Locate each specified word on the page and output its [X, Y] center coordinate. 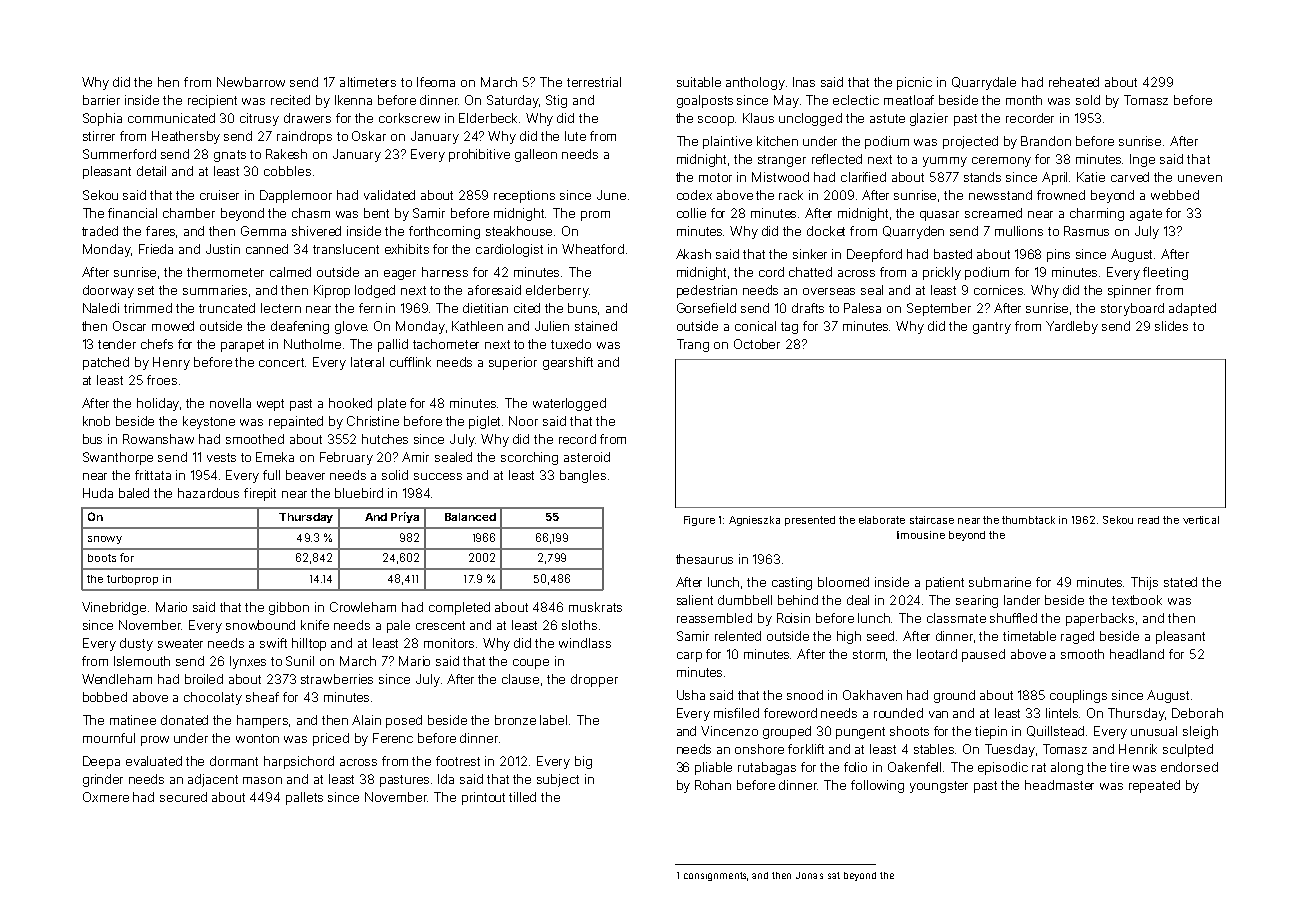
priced [331, 739]
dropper [594, 680]
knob [96, 421]
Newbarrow [251, 82]
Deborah [1197, 713]
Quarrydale [984, 83]
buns [582, 308]
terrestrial [594, 82]
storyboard [1132, 309]
